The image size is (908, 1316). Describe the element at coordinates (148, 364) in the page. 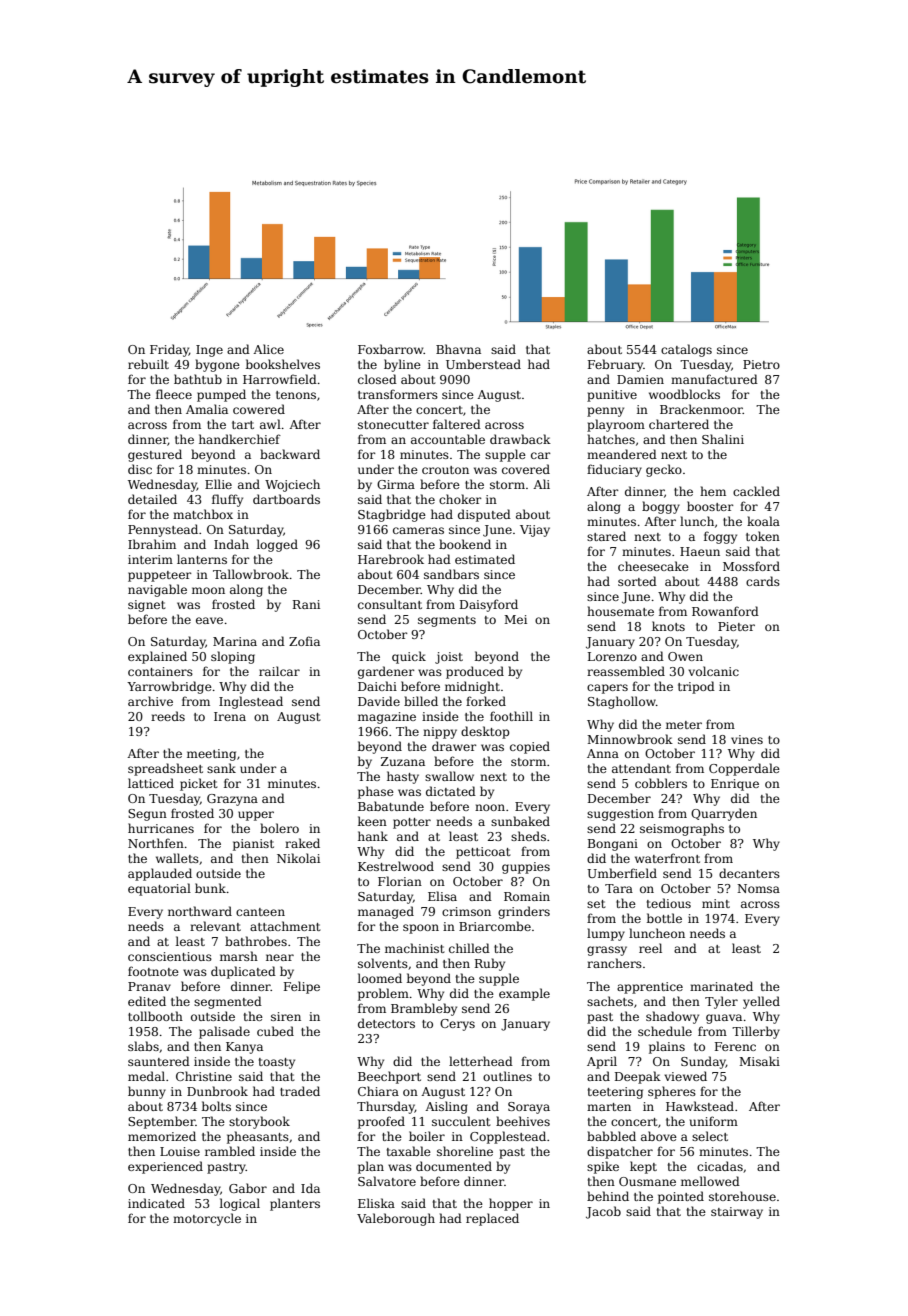

I see `rebuilt` at that location.
